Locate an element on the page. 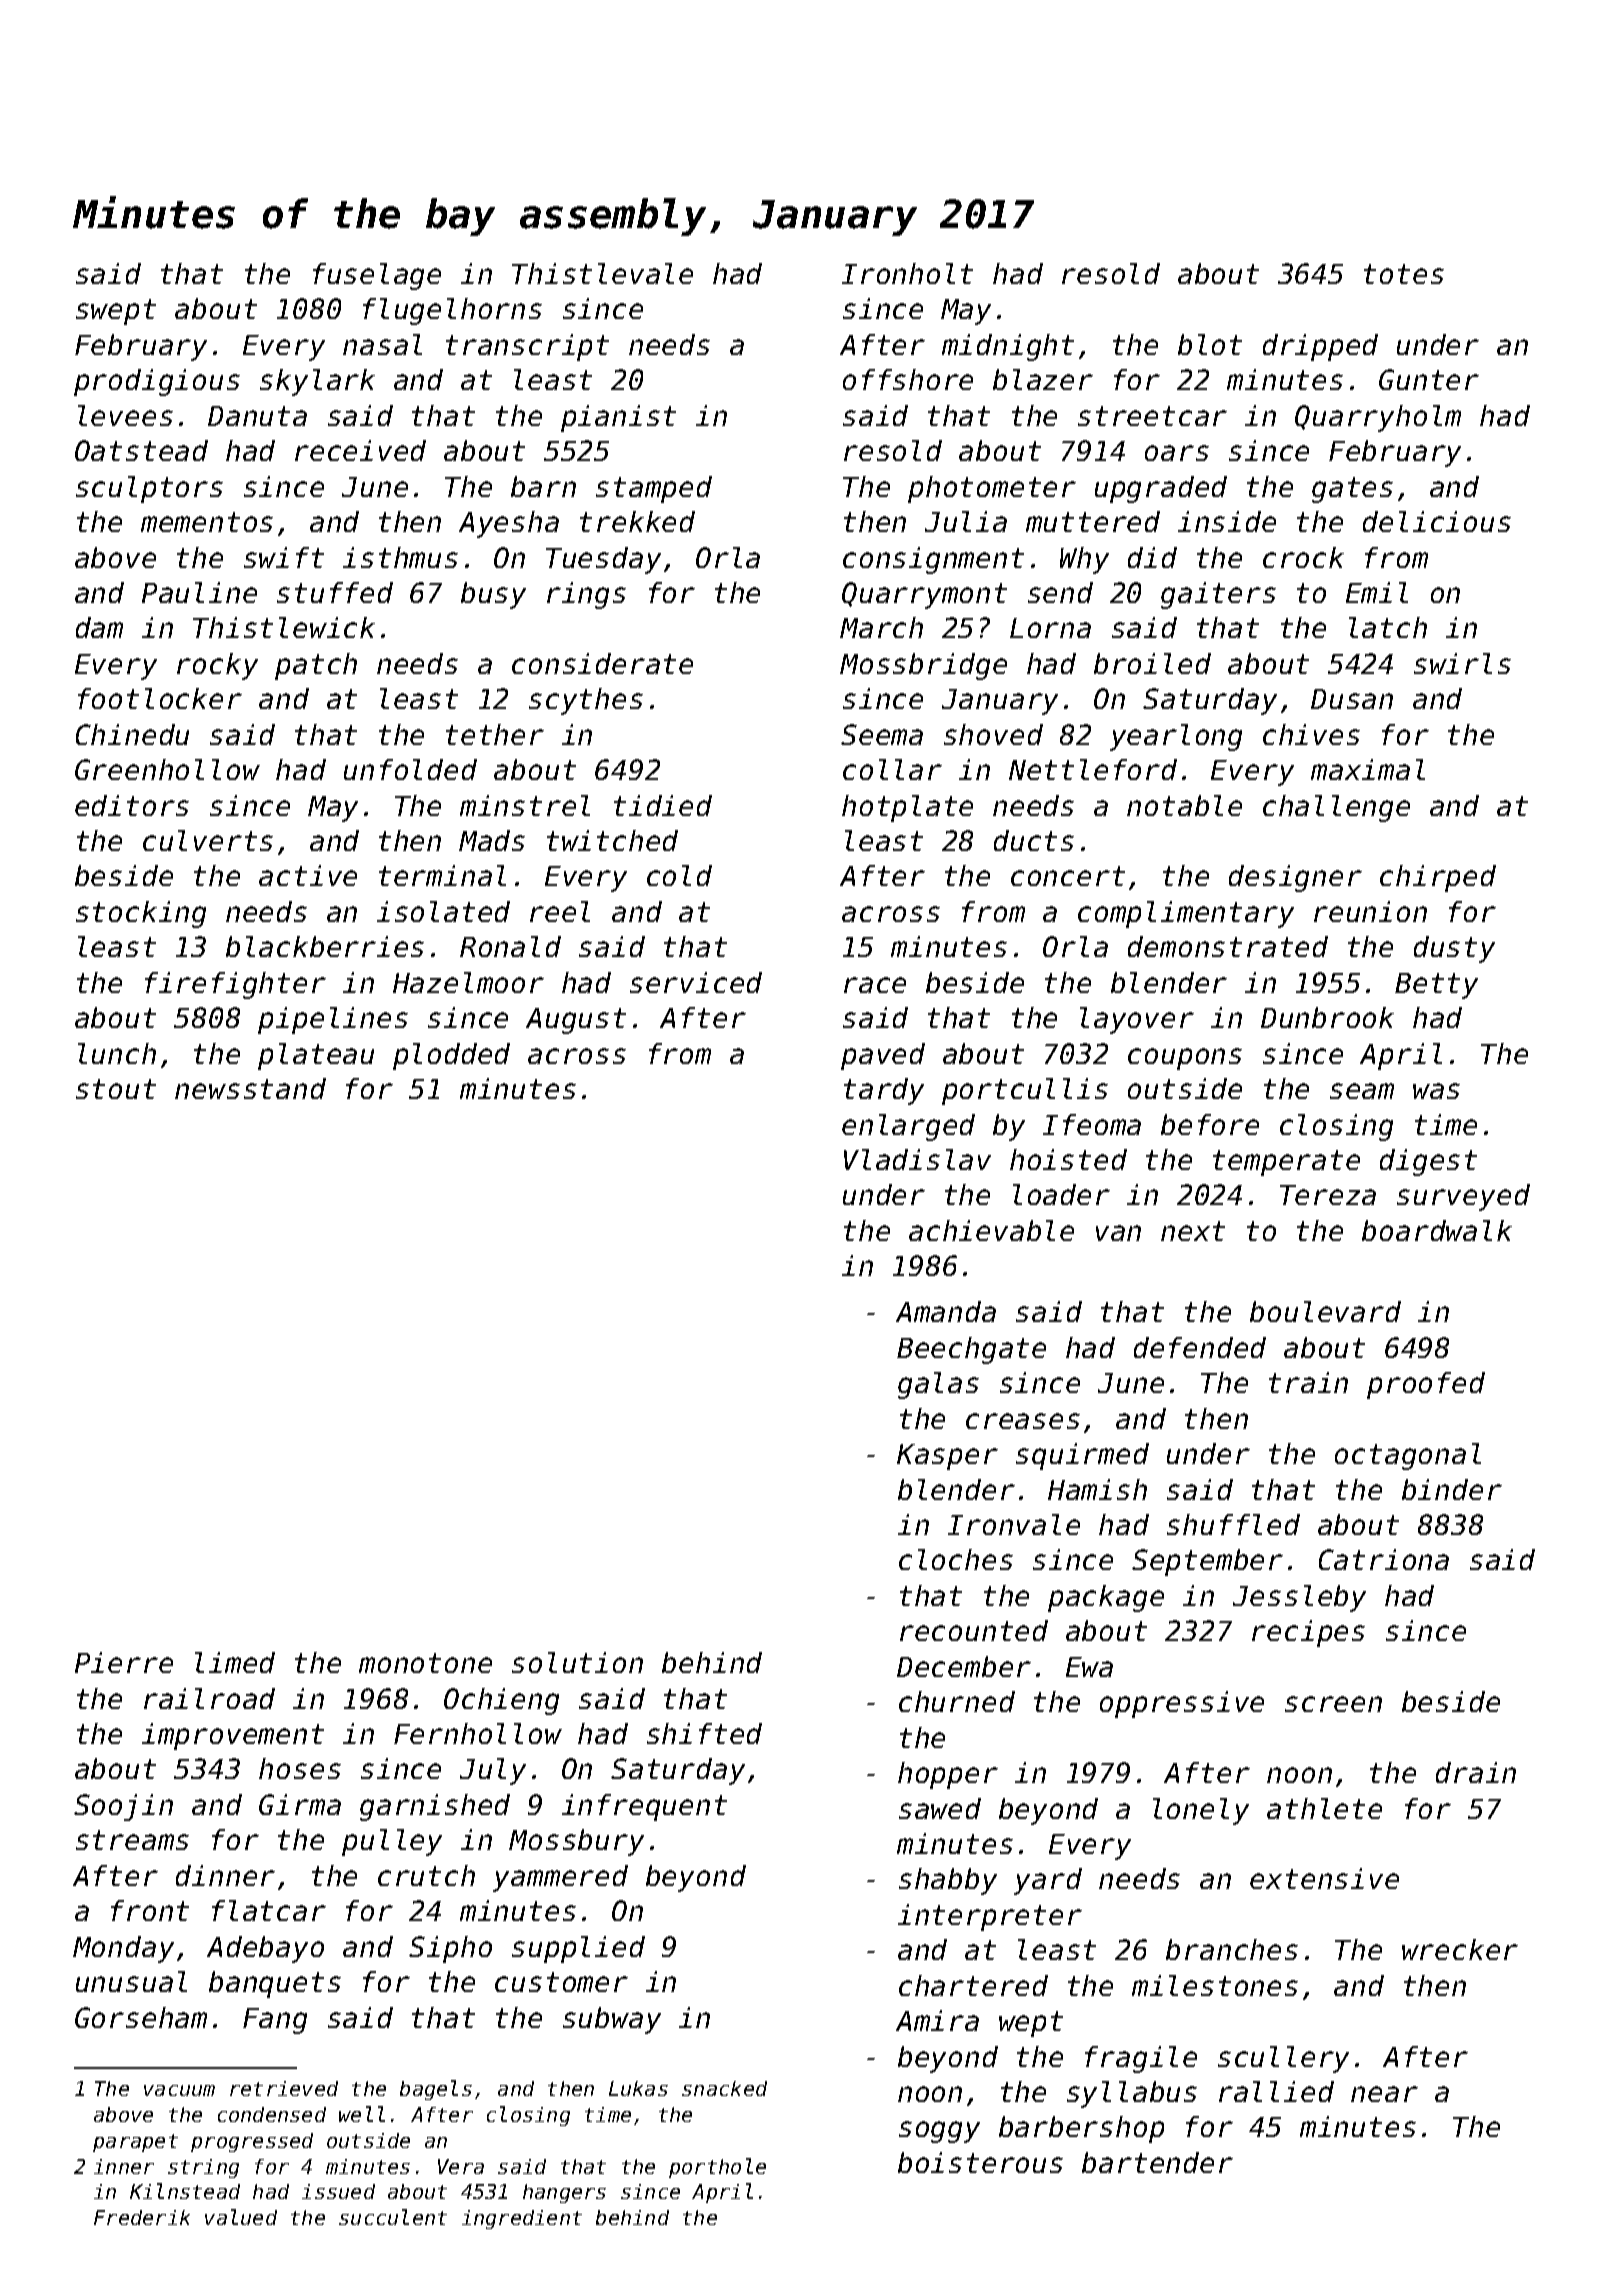  Chinedu is located at coordinates (132, 734).
